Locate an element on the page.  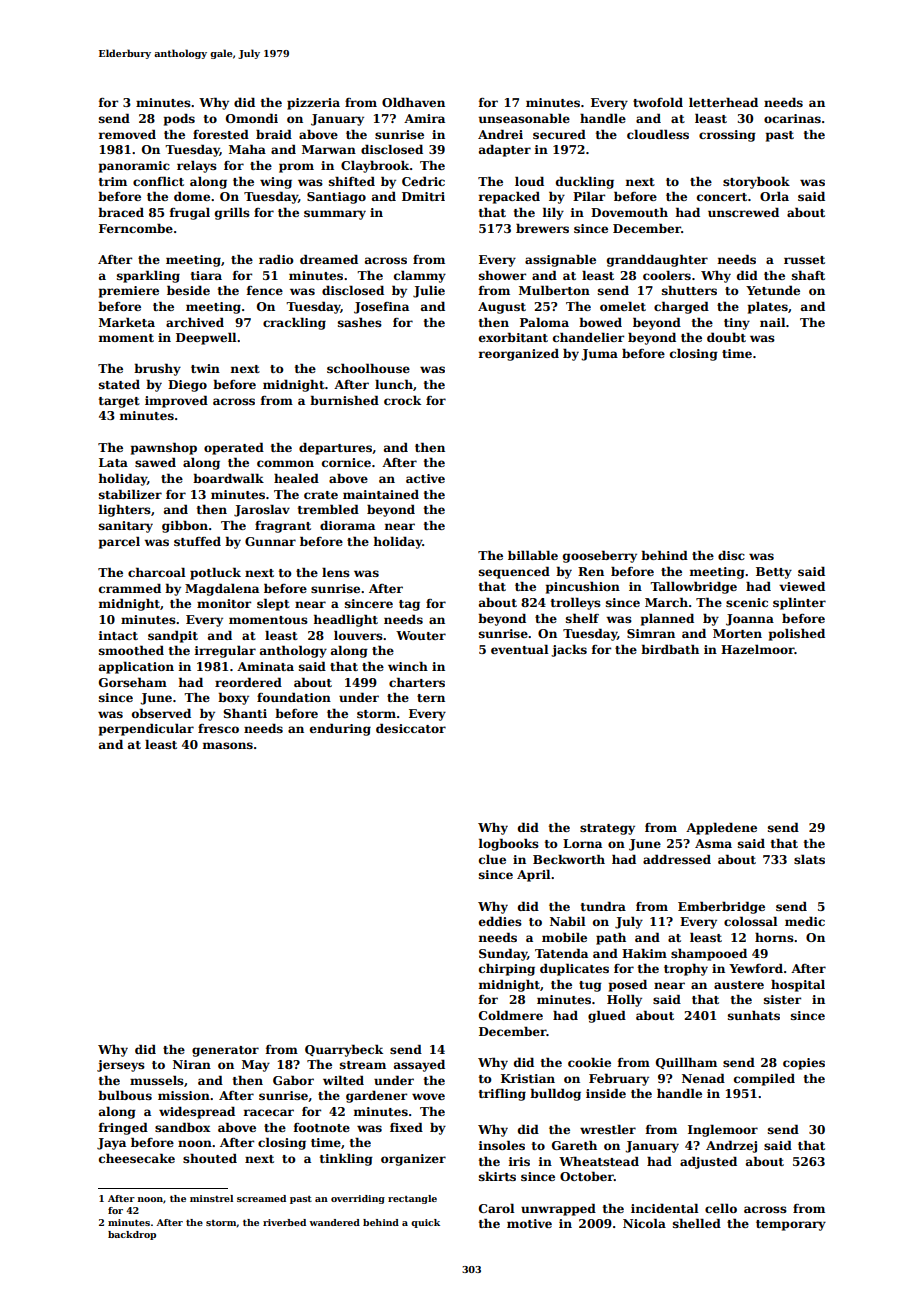
eventual is located at coordinates (519, 649).
